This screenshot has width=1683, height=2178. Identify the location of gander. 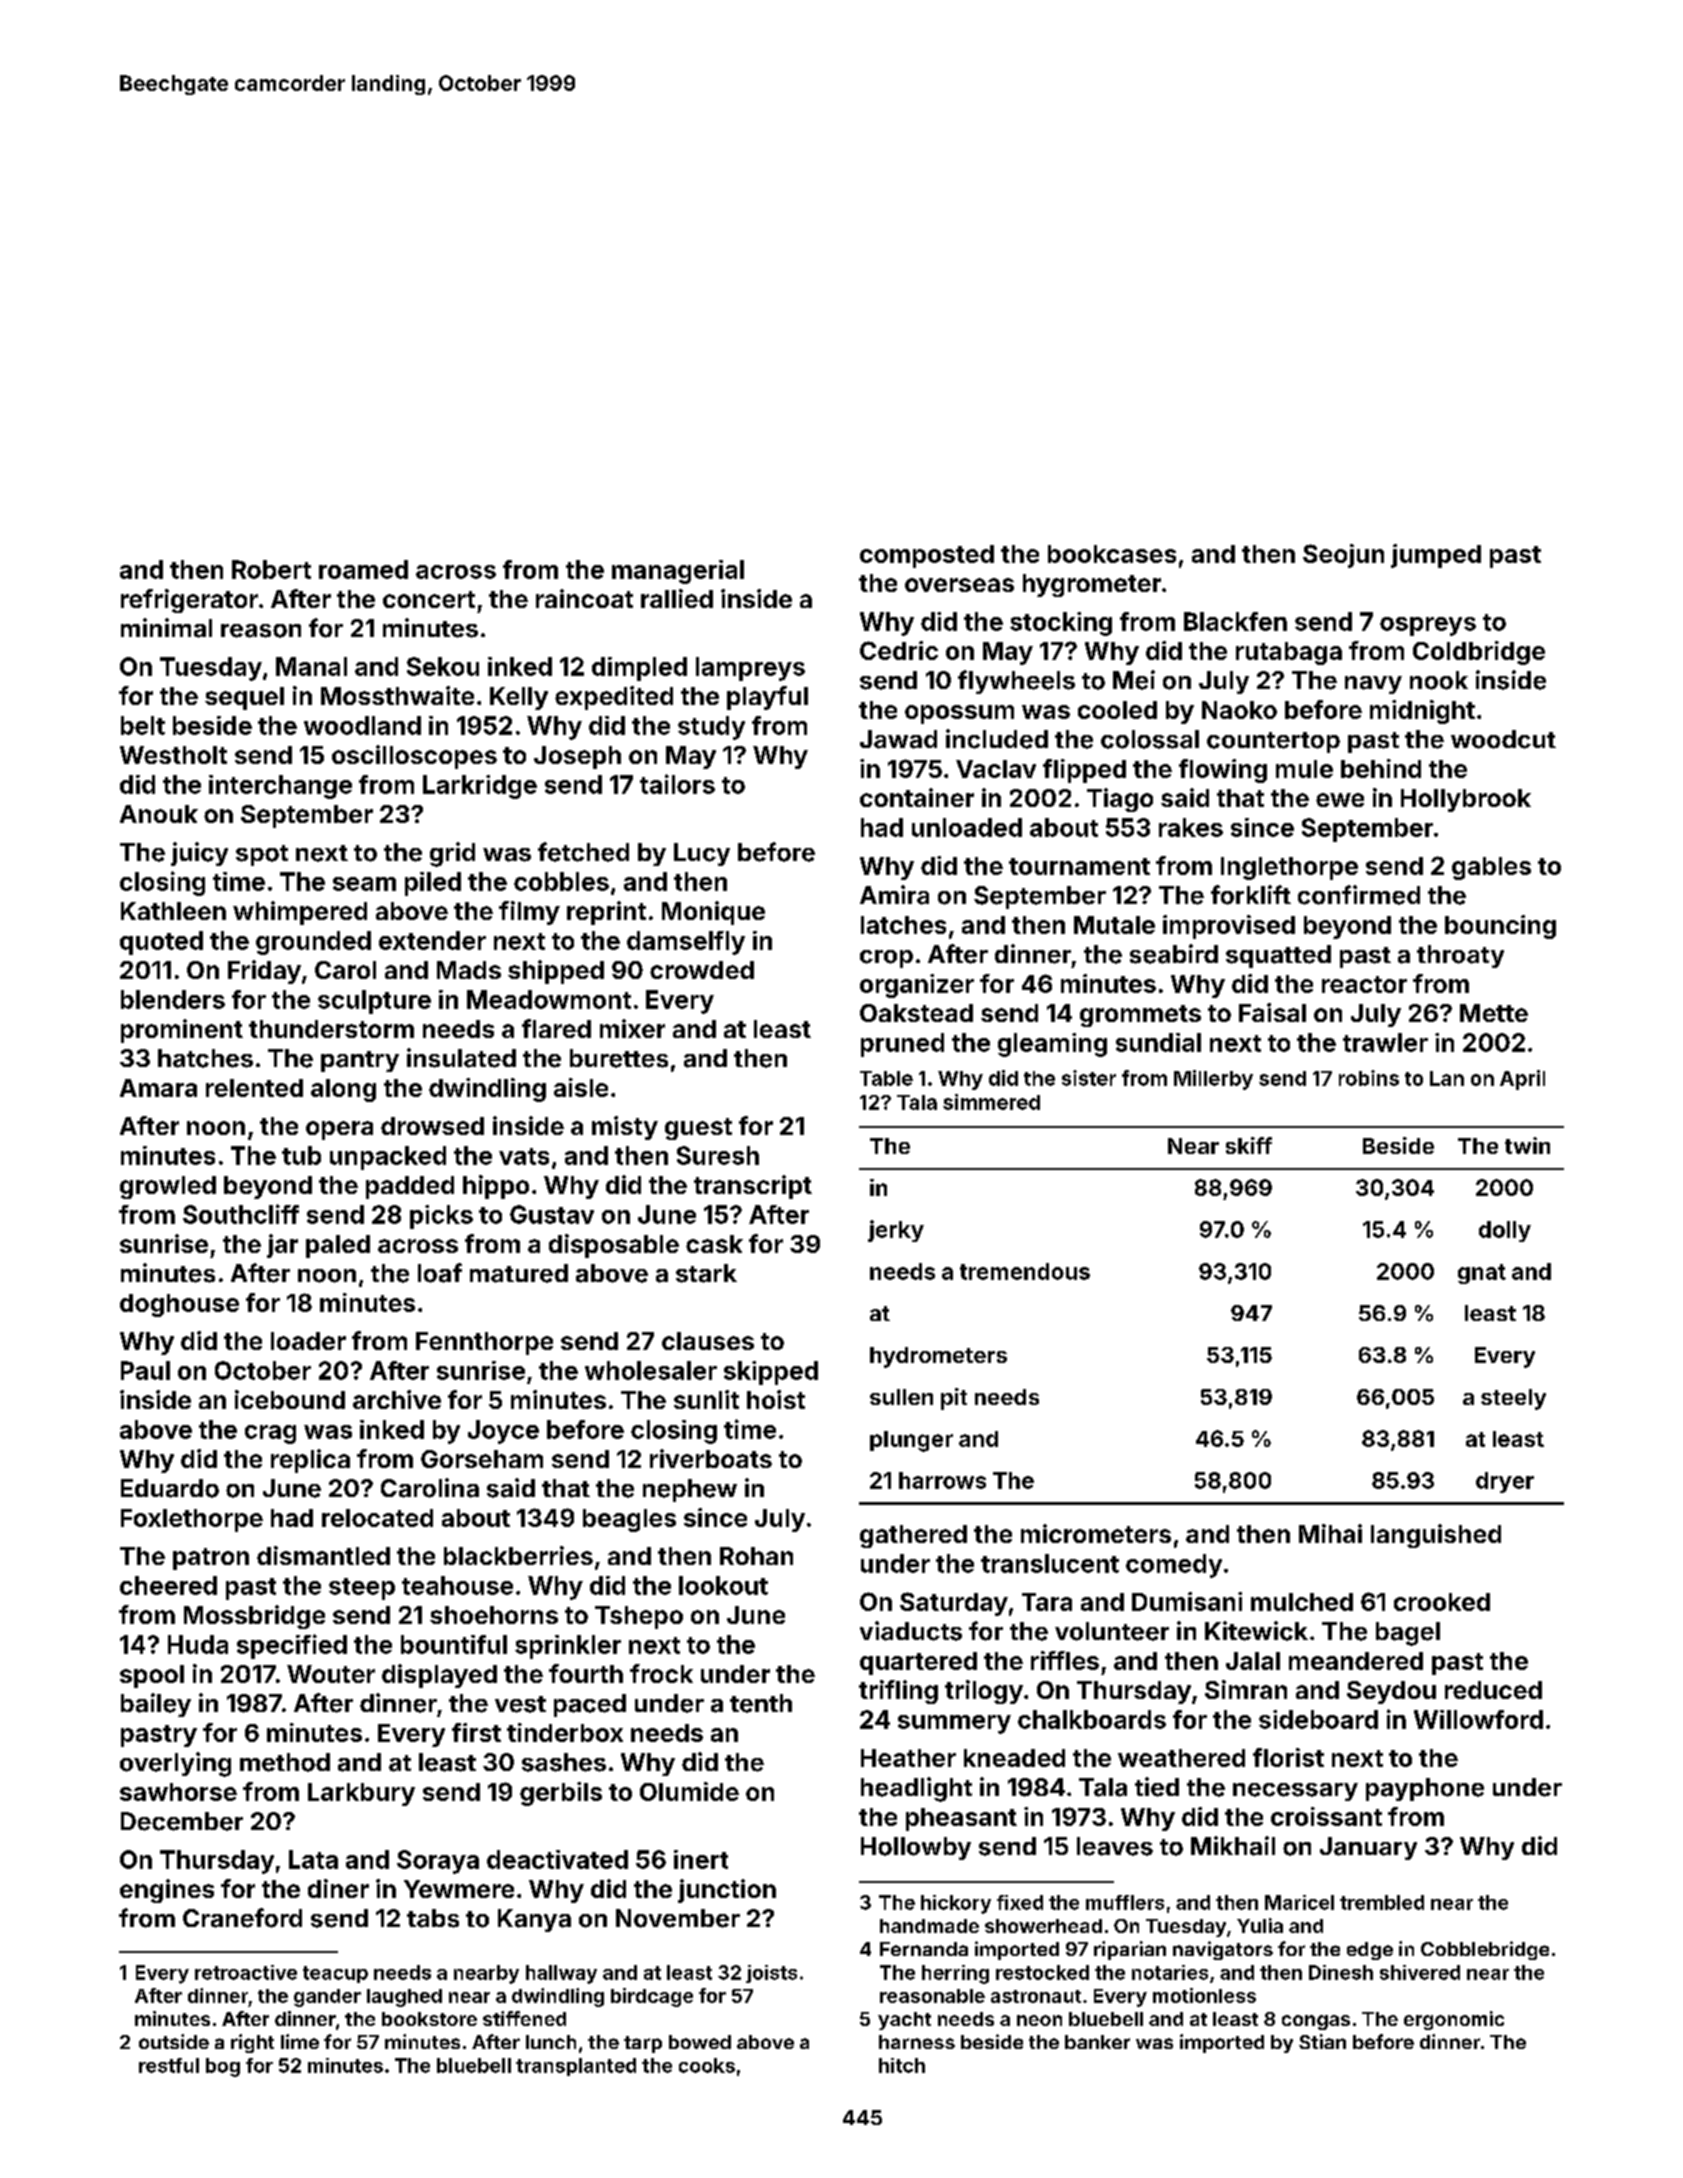
(327, 1998).
